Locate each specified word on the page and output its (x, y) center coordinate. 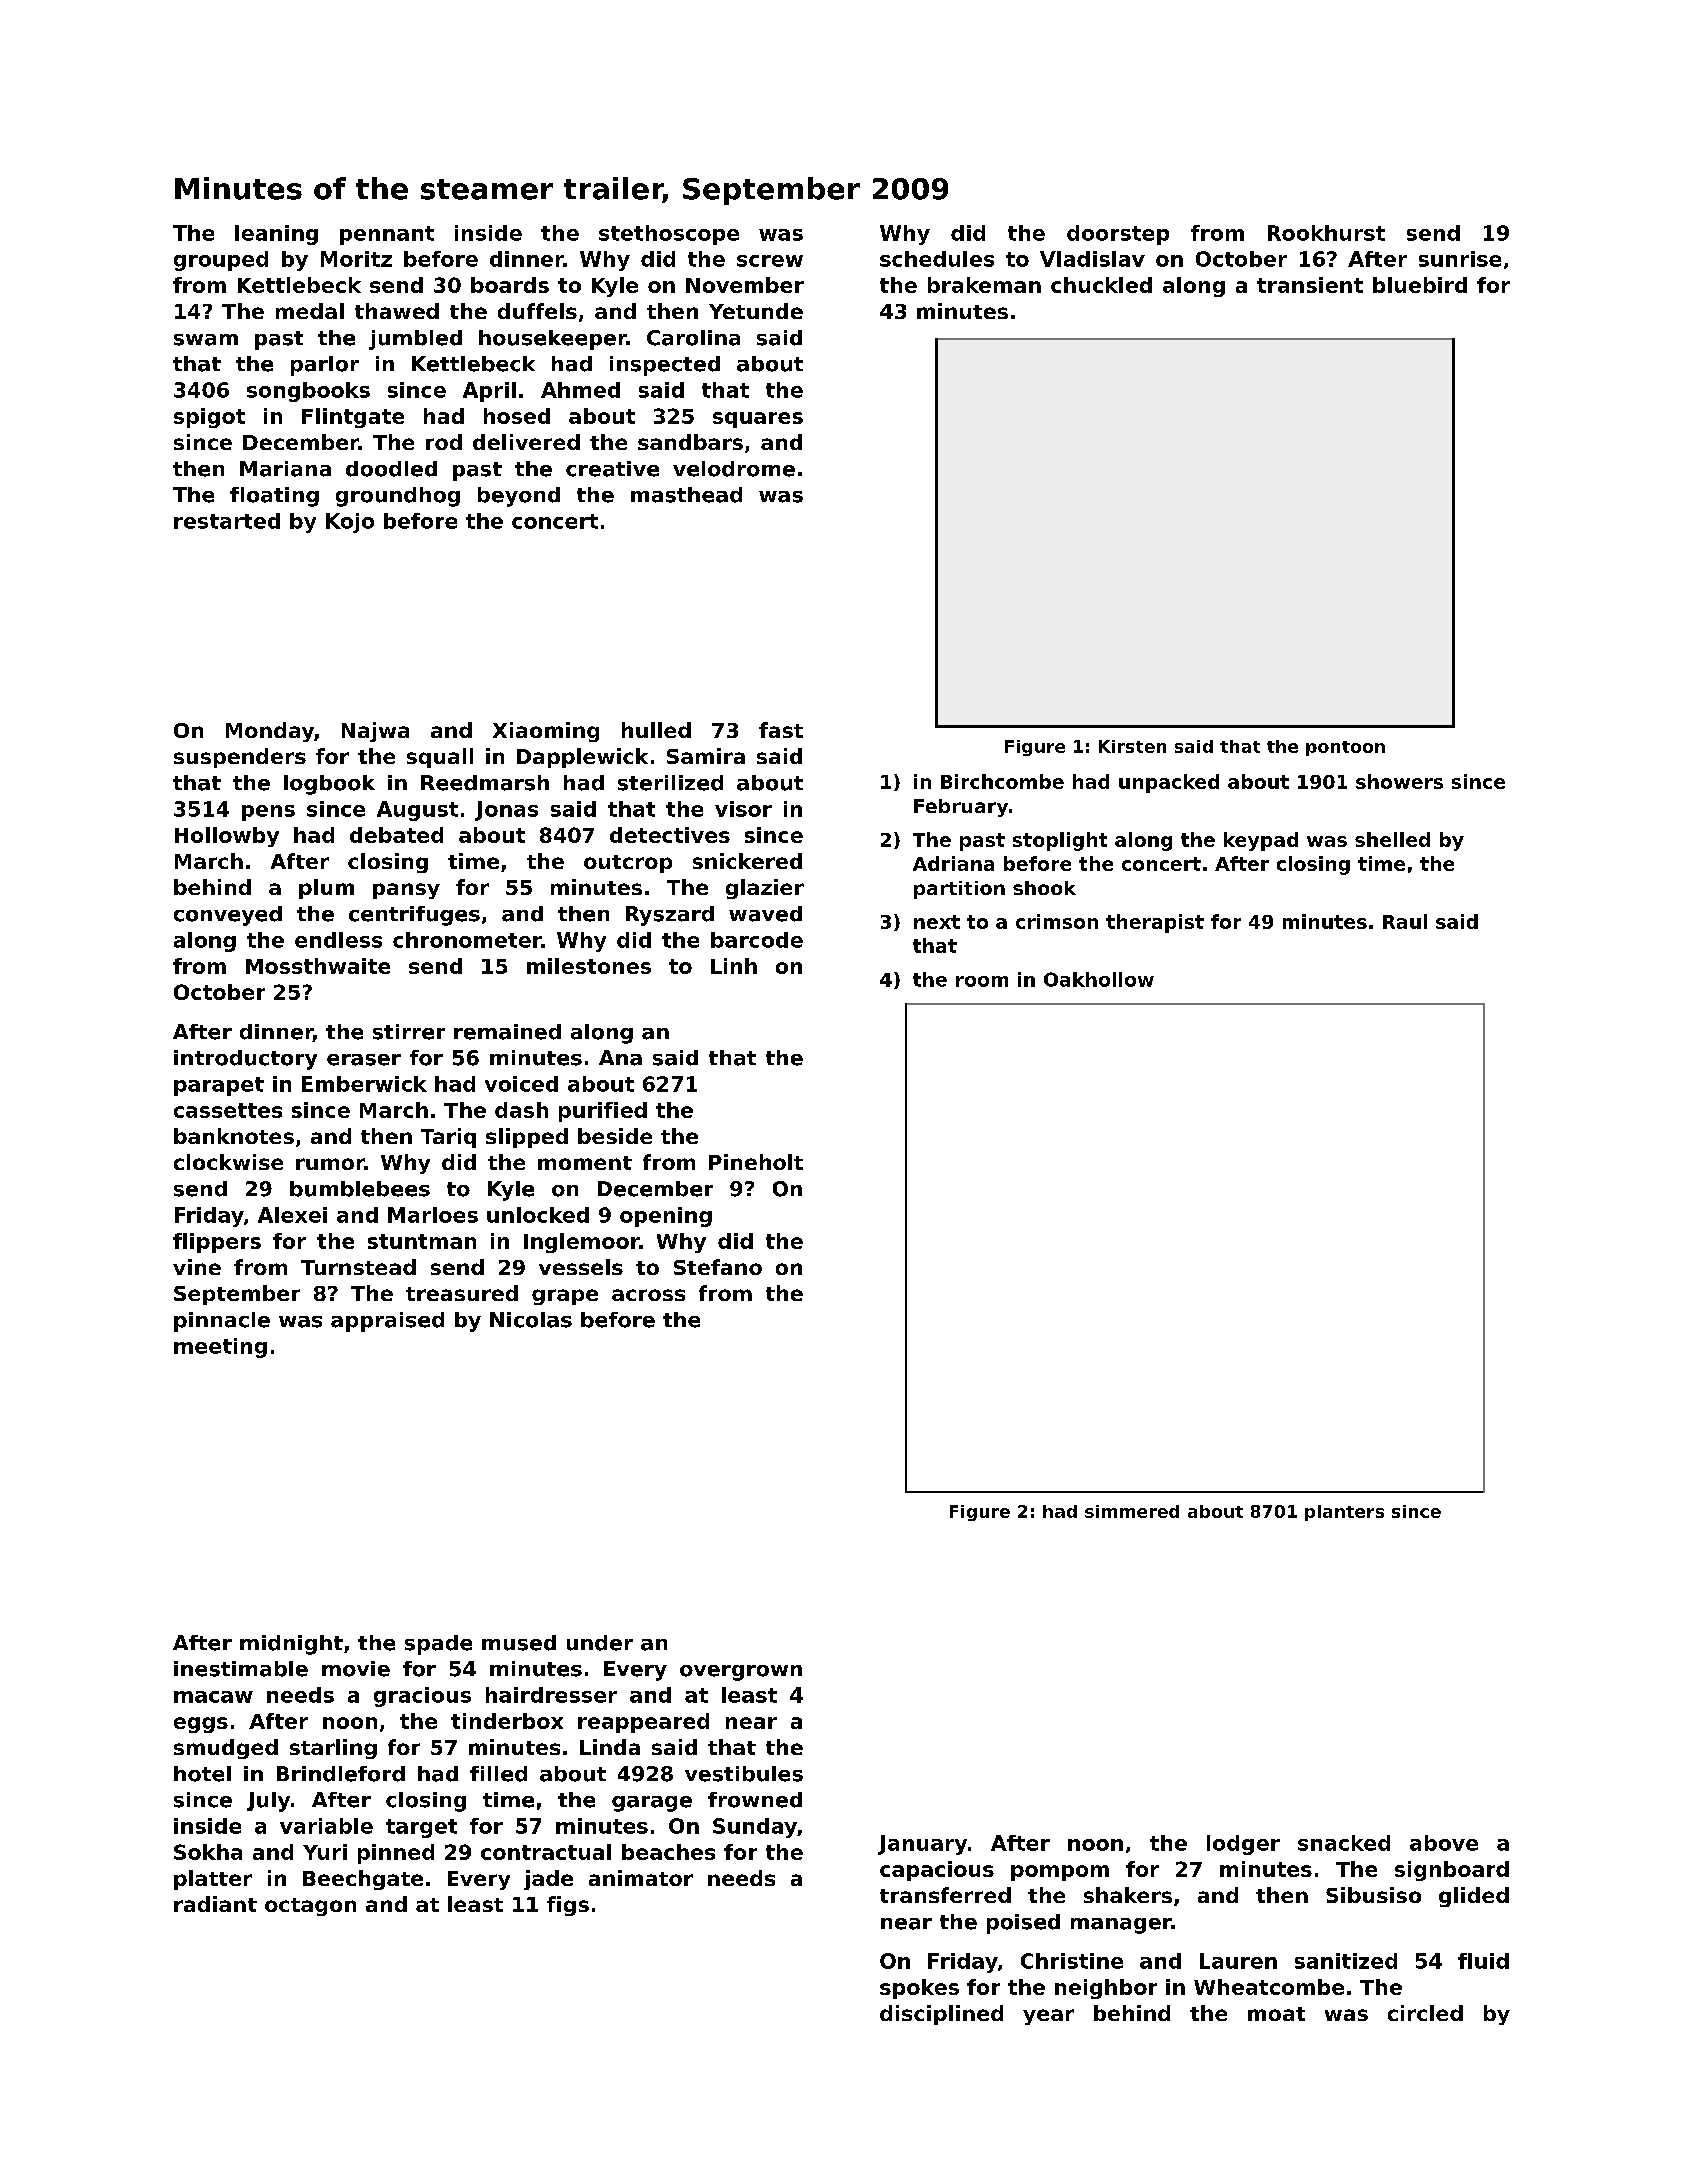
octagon (310, 1907)
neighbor (1106, 1989)
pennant (387, 235)
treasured (462, 1293)
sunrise (1460, 259)
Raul (1405, 921)
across (648, 1295)
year (1048, 2017)
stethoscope (669, 235)
